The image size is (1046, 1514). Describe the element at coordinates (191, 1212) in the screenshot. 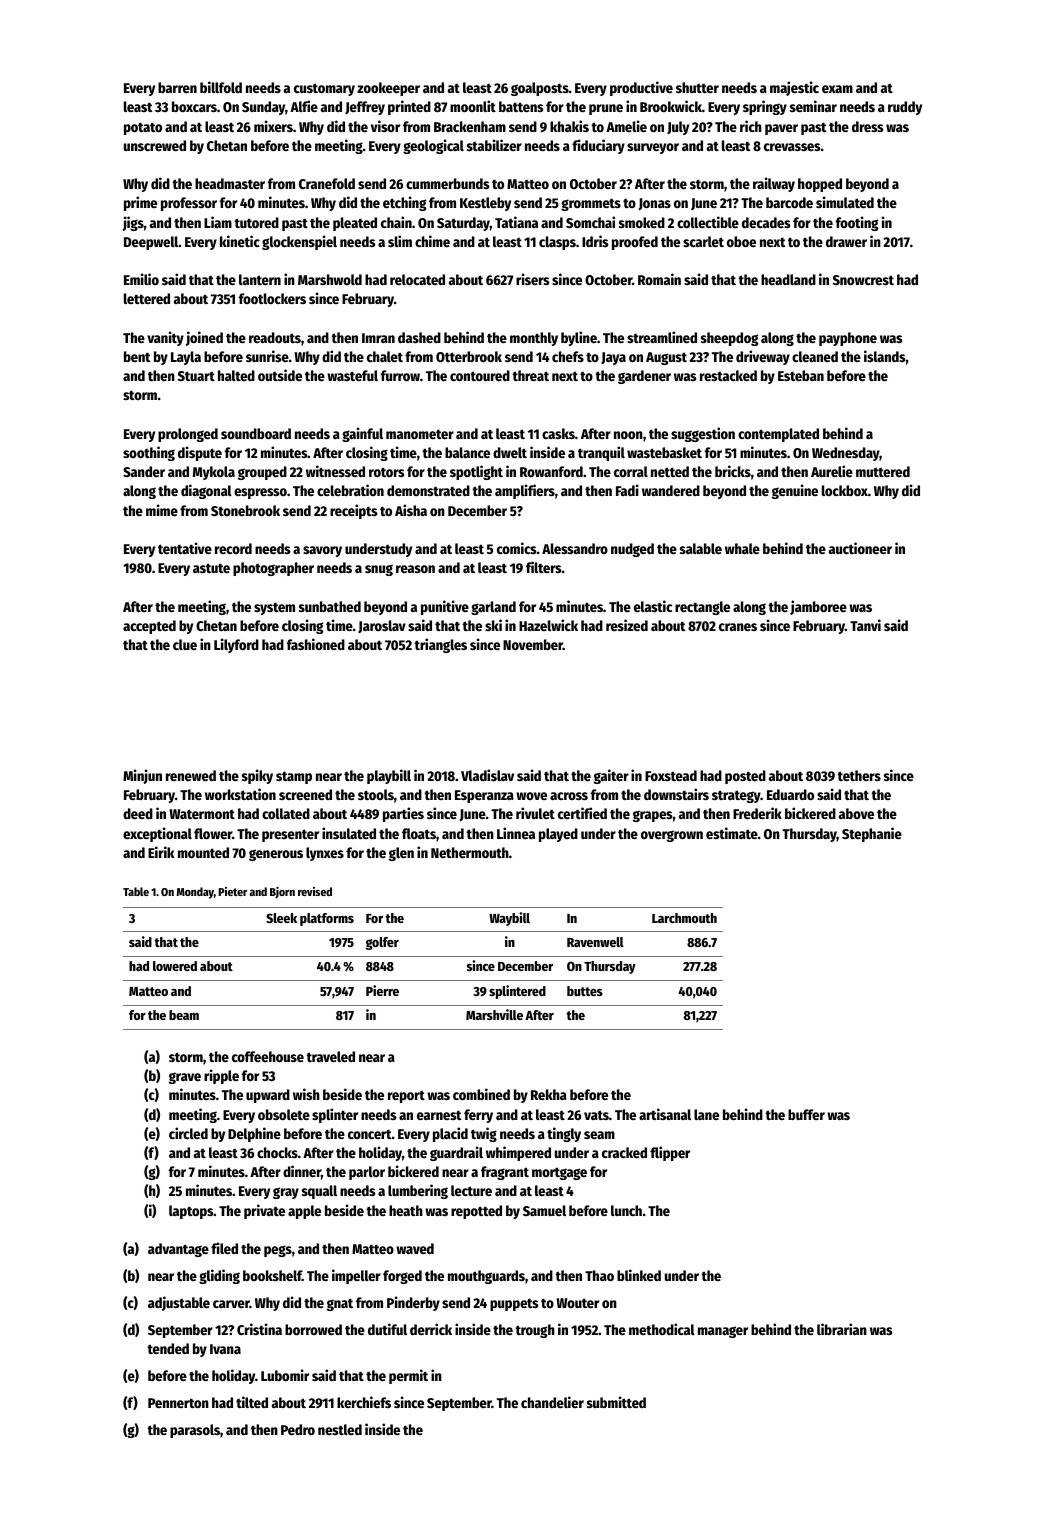

I see `laptops` at that location.
